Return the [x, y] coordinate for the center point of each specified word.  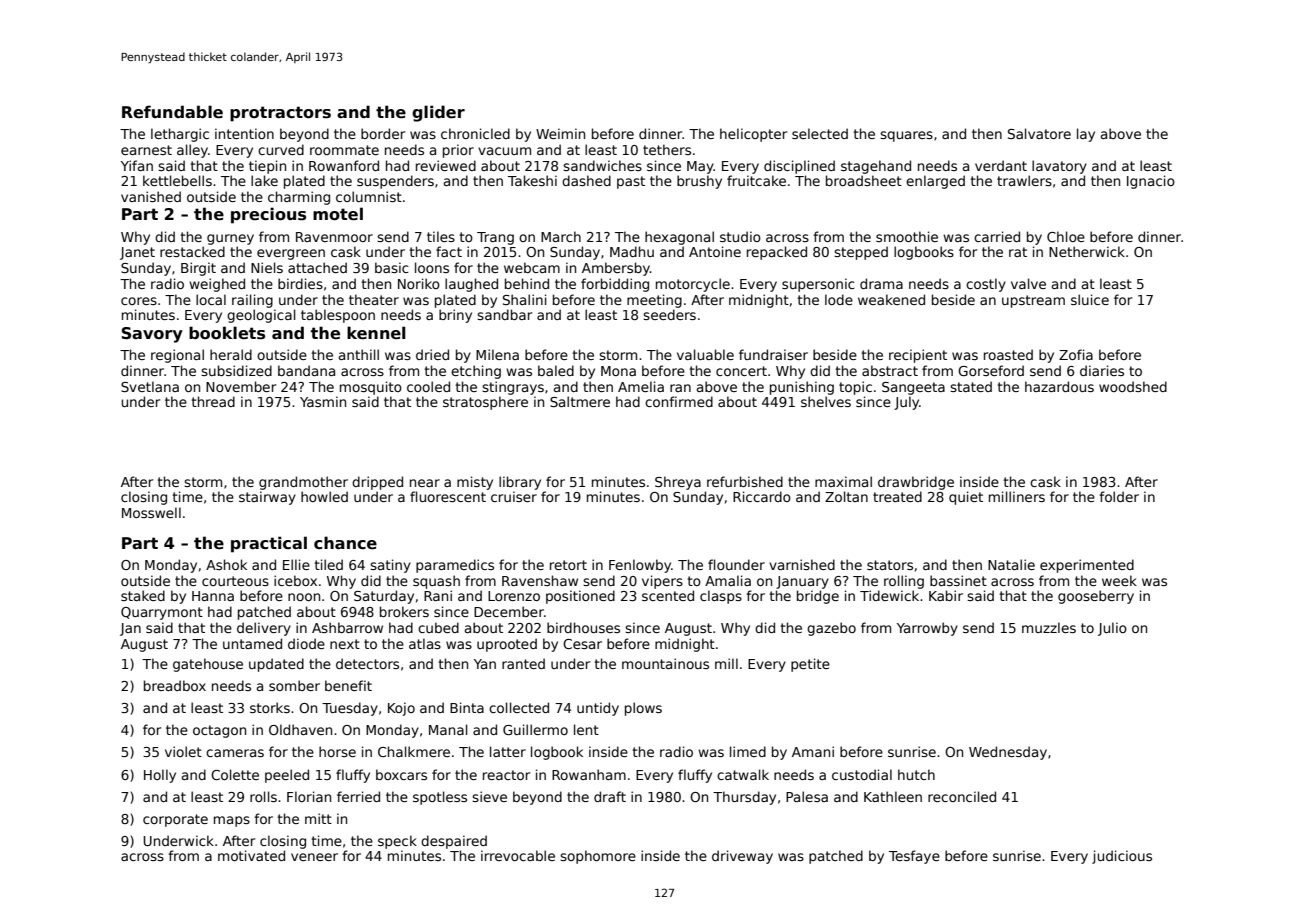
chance [345, 543]
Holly [160, 776]
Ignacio [1151, 182]
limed [748, 751]
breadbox [175, 685]
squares [906, 136]
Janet [137, 253]
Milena [497, 354]
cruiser [514, 496]
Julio [1112, 629]
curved [281, 149]
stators [890, 565]
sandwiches [602, 165]
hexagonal [679, 238]
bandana [306, 370]
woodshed [1133, 386]
